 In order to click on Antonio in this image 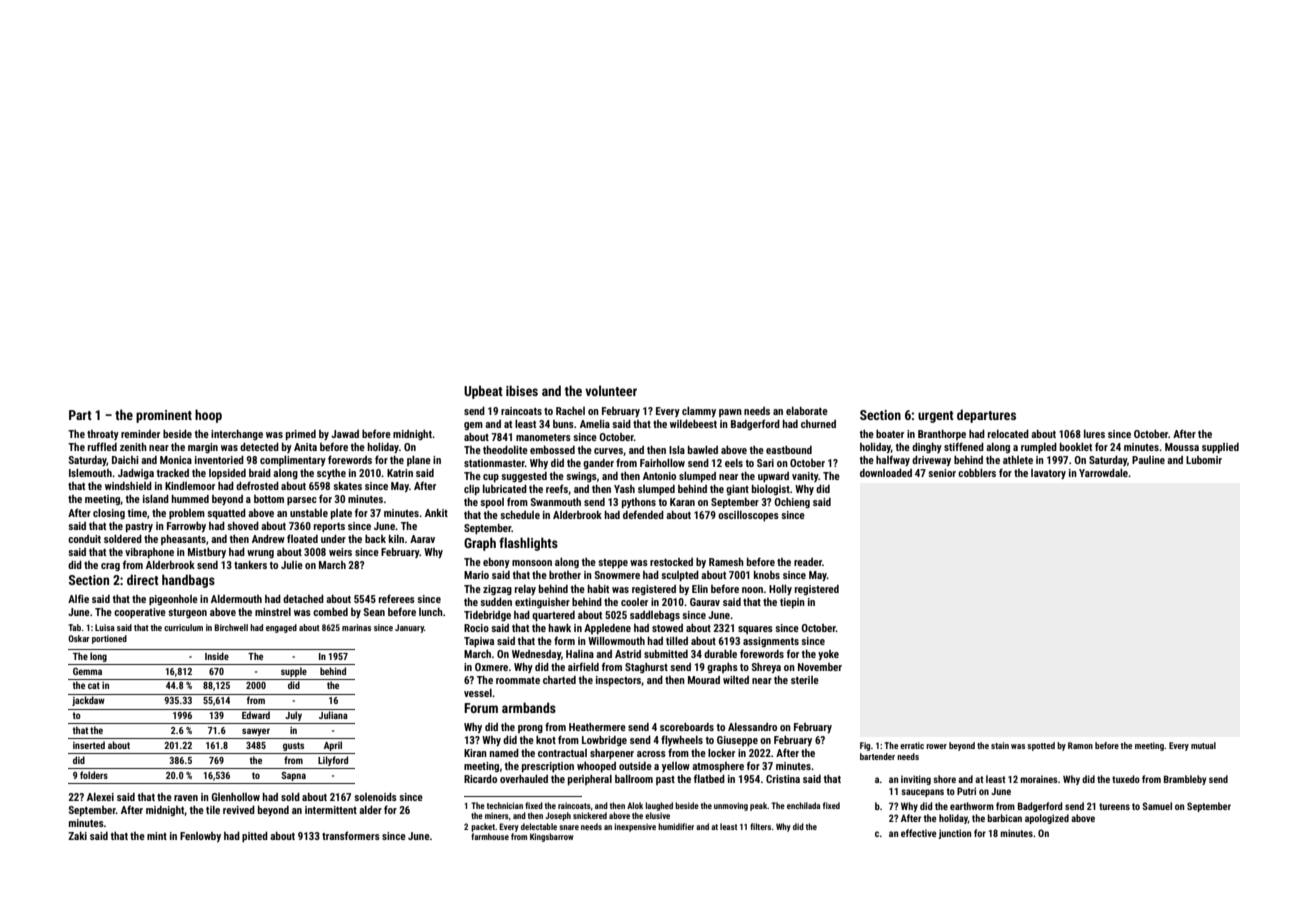, I will do `click(659, 476)`.
